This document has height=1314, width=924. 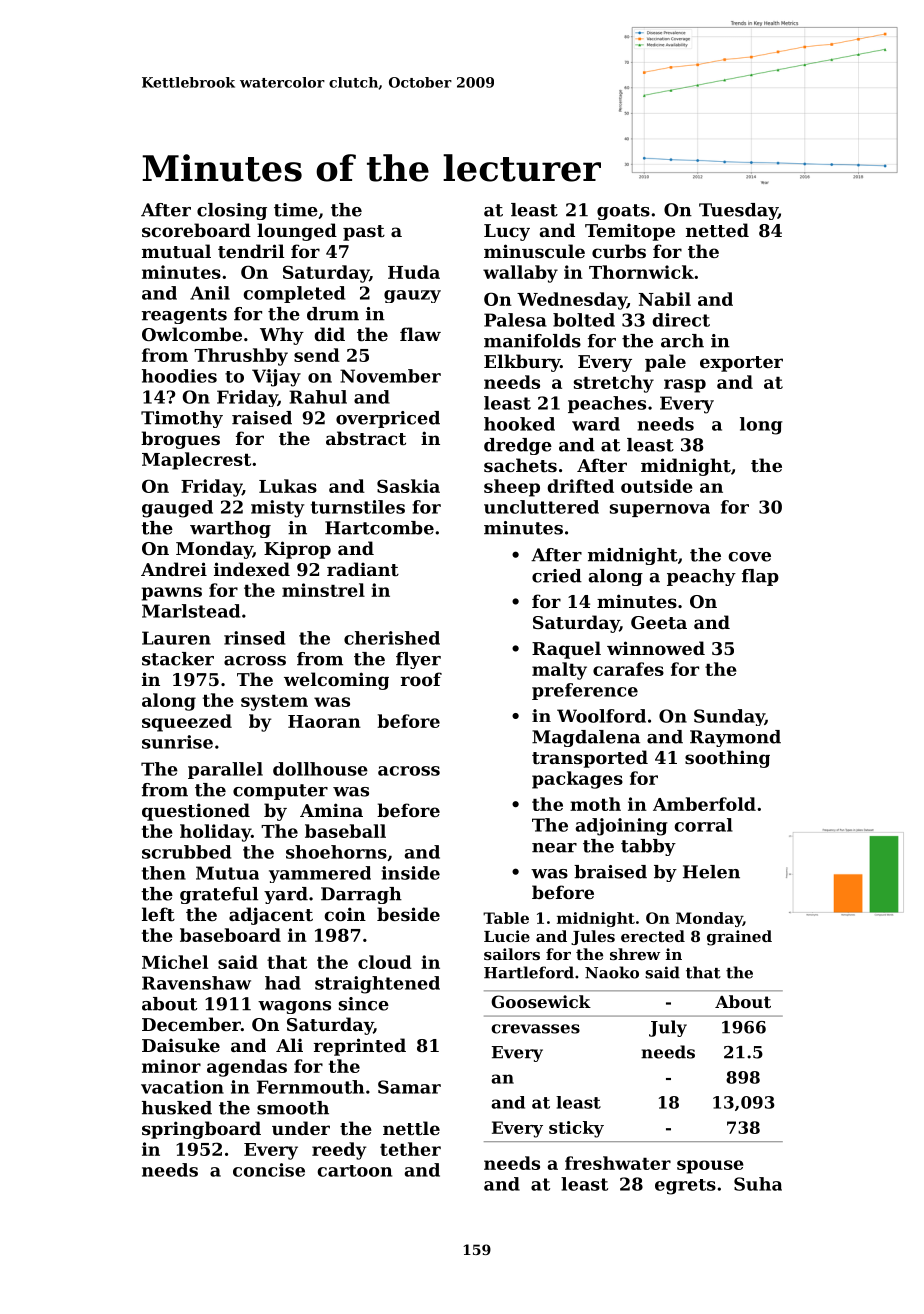 I want to click on lounged, so click(x=297, y=232).
